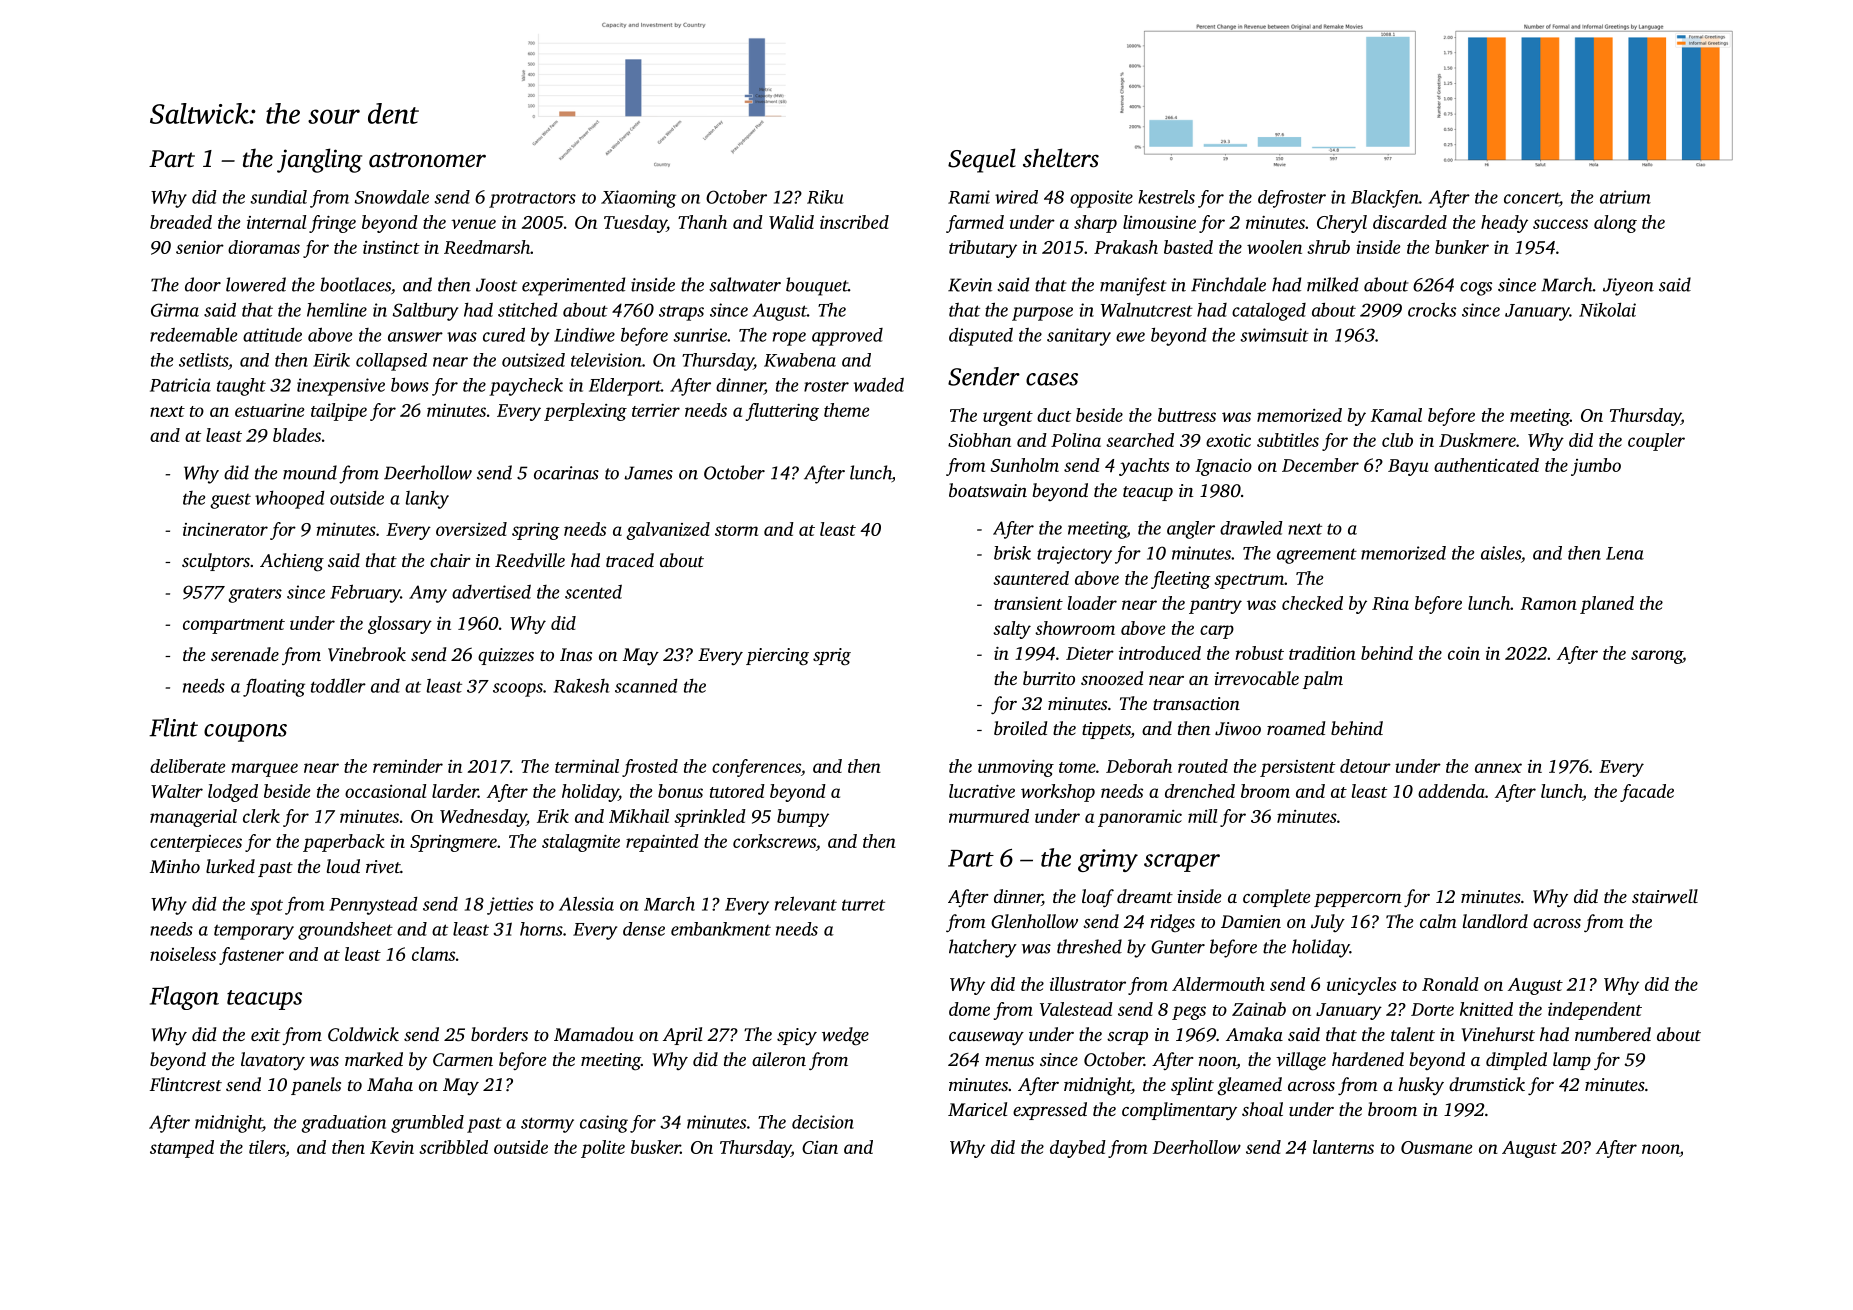  I want to click on shelters, so click(1061, 158).
